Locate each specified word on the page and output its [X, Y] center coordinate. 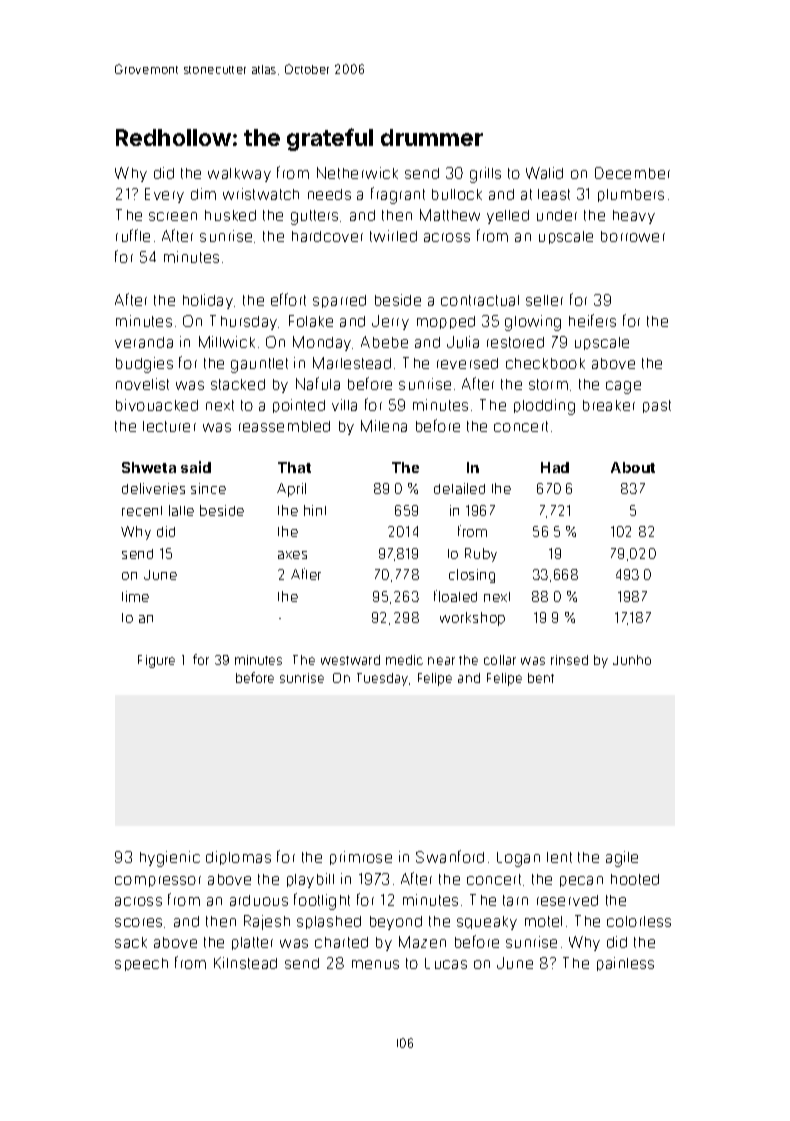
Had [555, 467]
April [291, 490]
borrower [633, 236]
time [135, 596]
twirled [393, 236]
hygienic [170, 859]
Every [164, 195]
